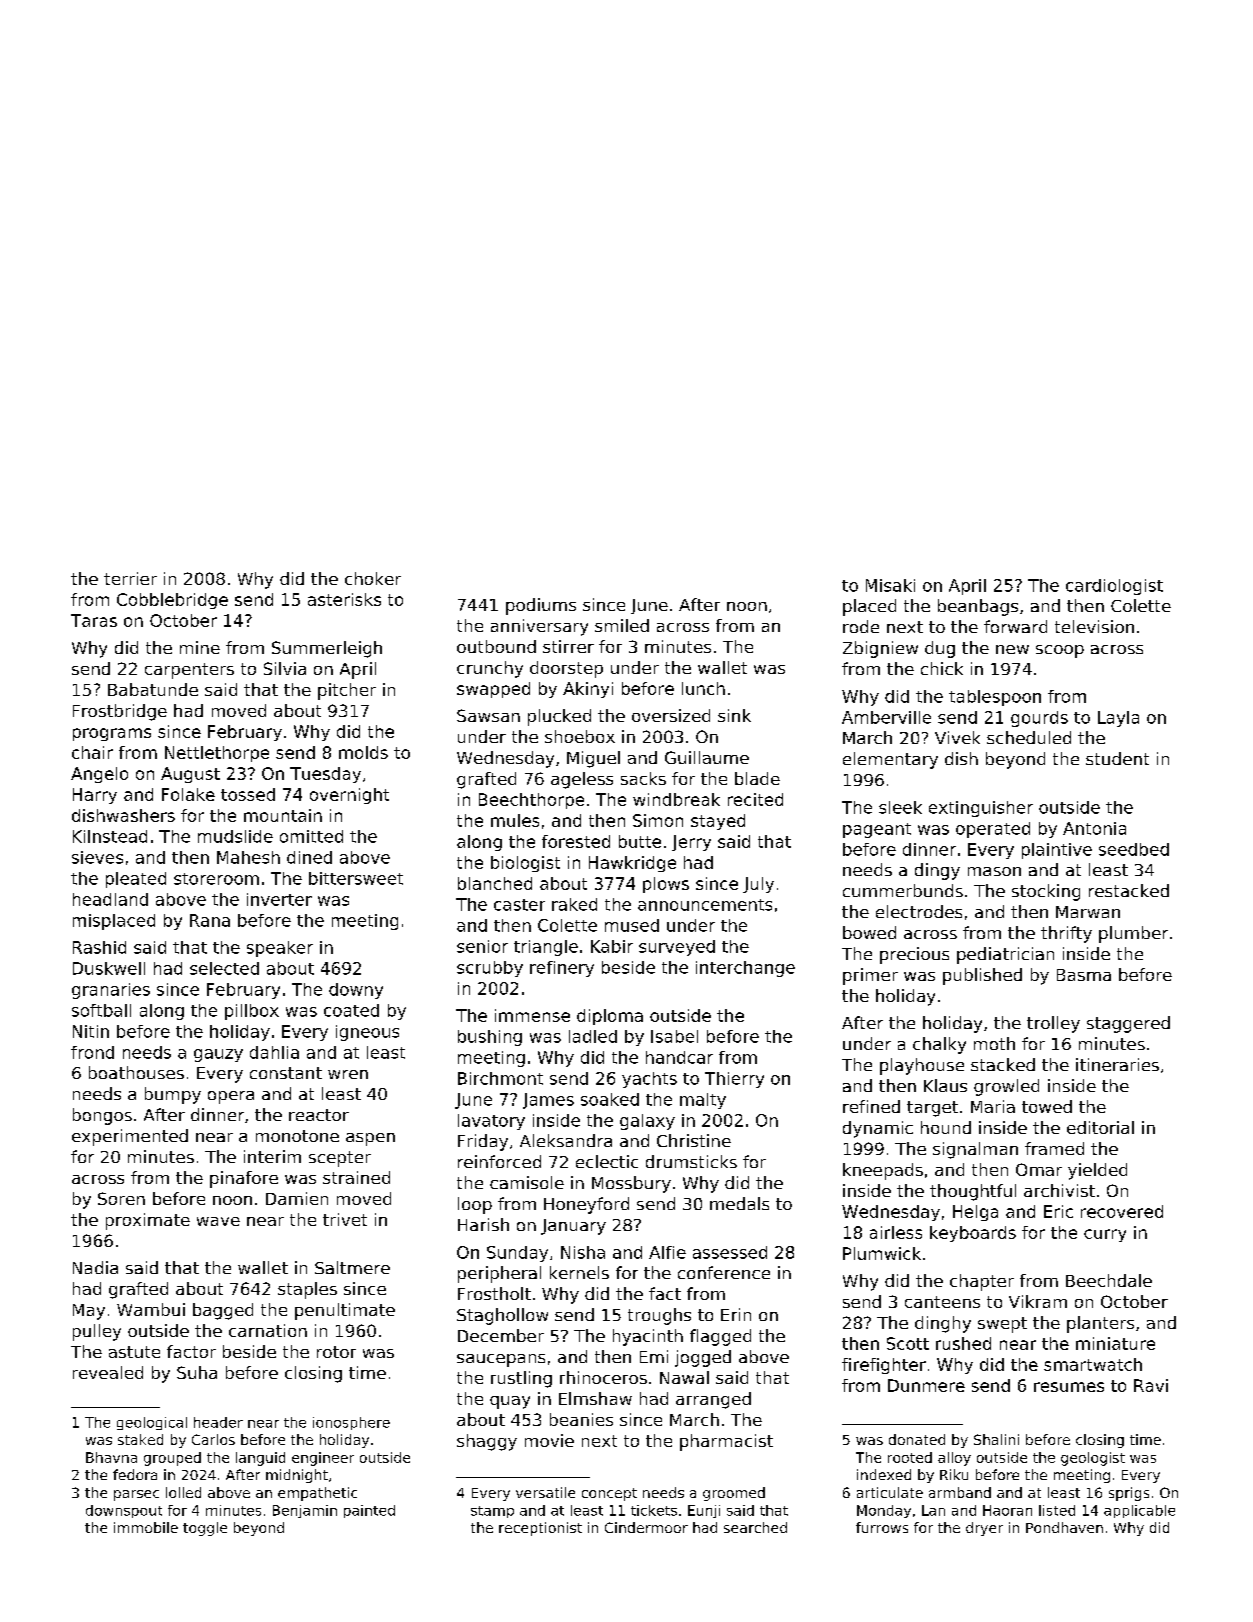 The width and height of the screenshot is (1253, 1622). Describe the element at coordinates (363, 752) in the screenshot. I see `molds` at that location.
